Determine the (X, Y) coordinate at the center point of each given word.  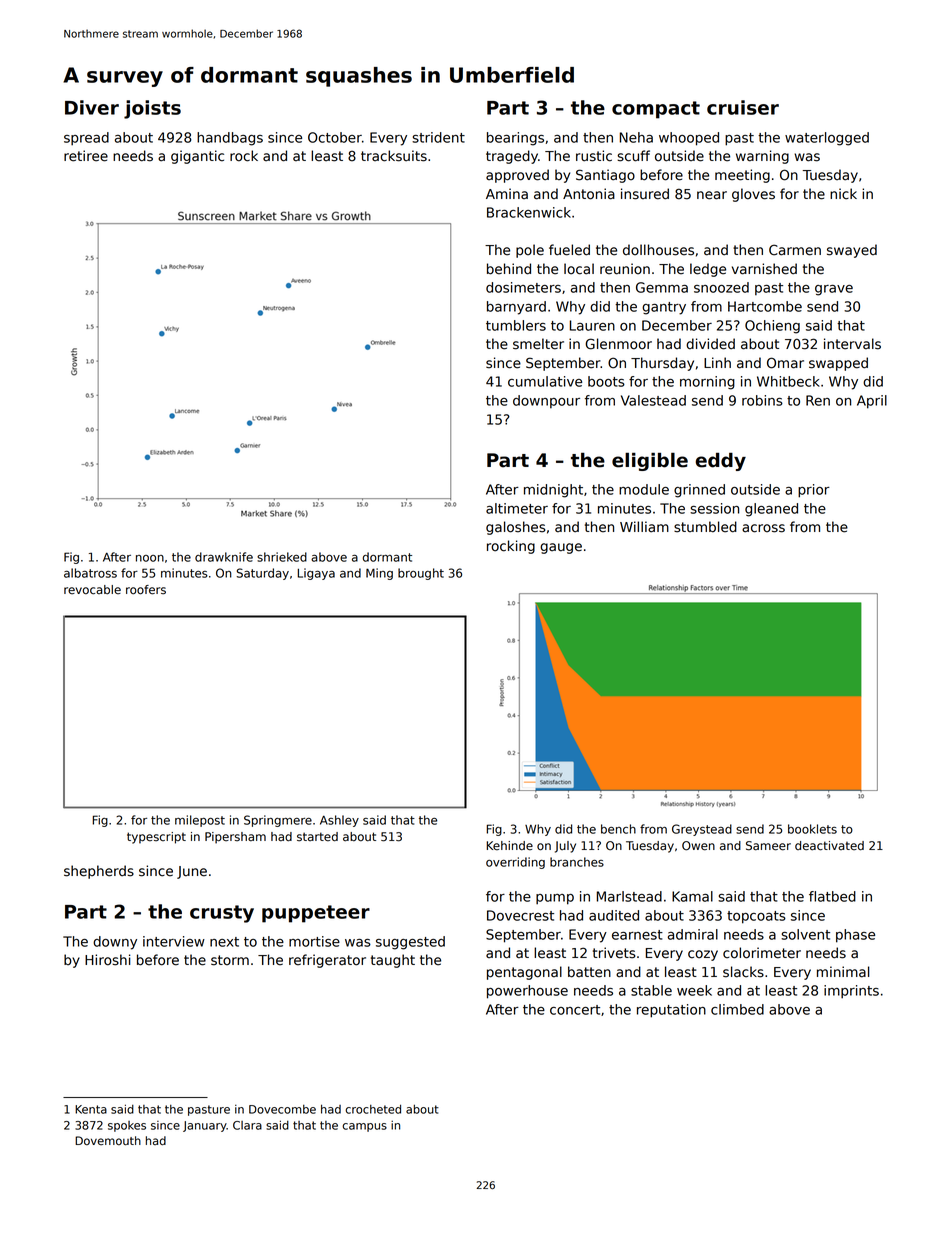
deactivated (829, 846)
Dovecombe (282, 1109)
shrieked (282, 557)
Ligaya (316, 574)
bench (618, 829)
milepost (200, 821)
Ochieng (772, 327)
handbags (230, 139)
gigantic (197, 157)
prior (814, 491)
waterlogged (827, 139)
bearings (515, 139)
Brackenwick (529, 212)
